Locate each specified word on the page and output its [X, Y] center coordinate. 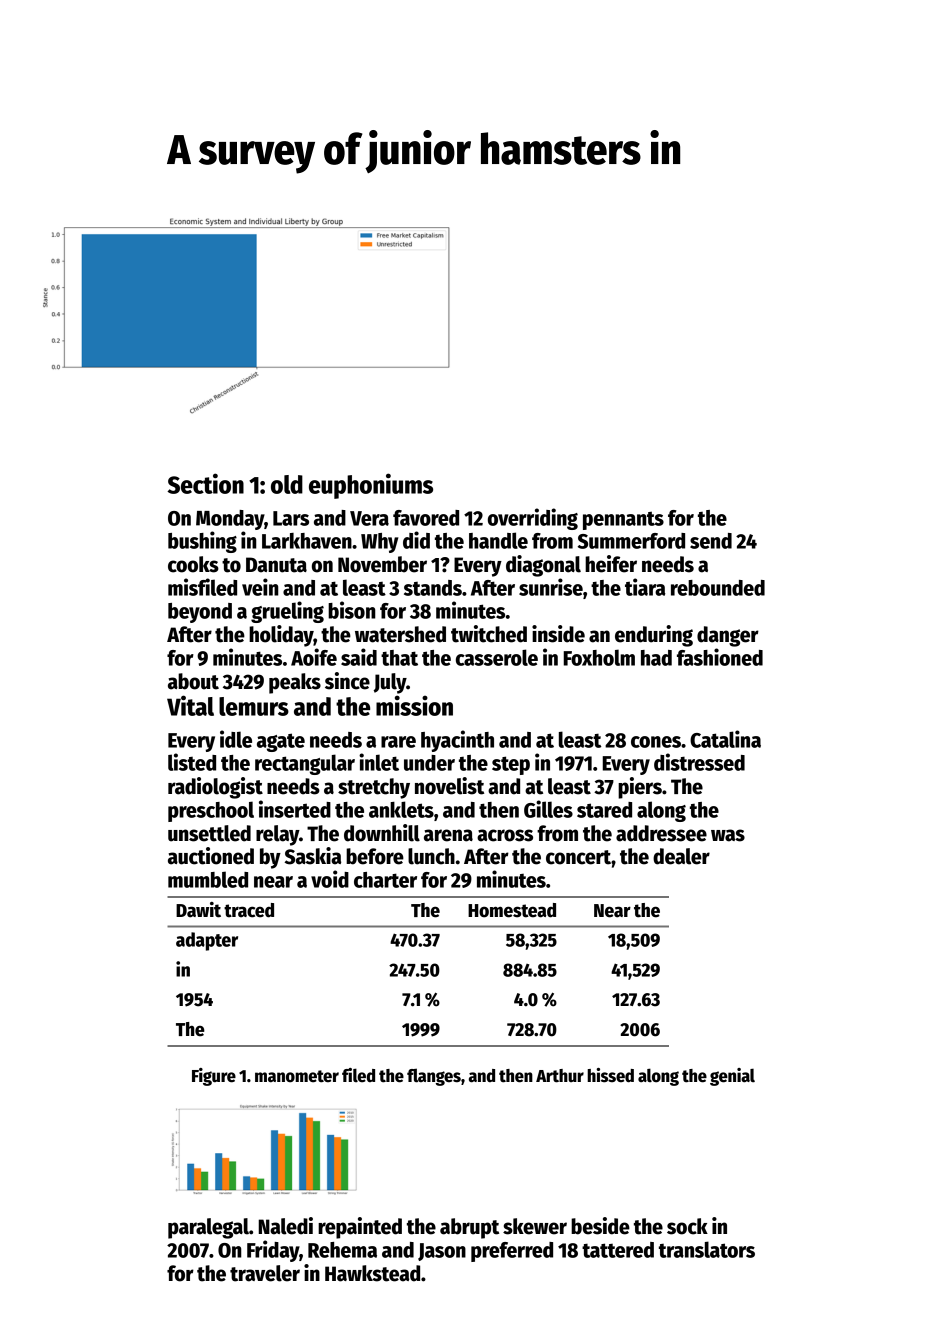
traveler [265, 1273]
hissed [610, 1075]
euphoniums [371, 486]
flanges [434, 1077]
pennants [623, 520]
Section [205, 483]
